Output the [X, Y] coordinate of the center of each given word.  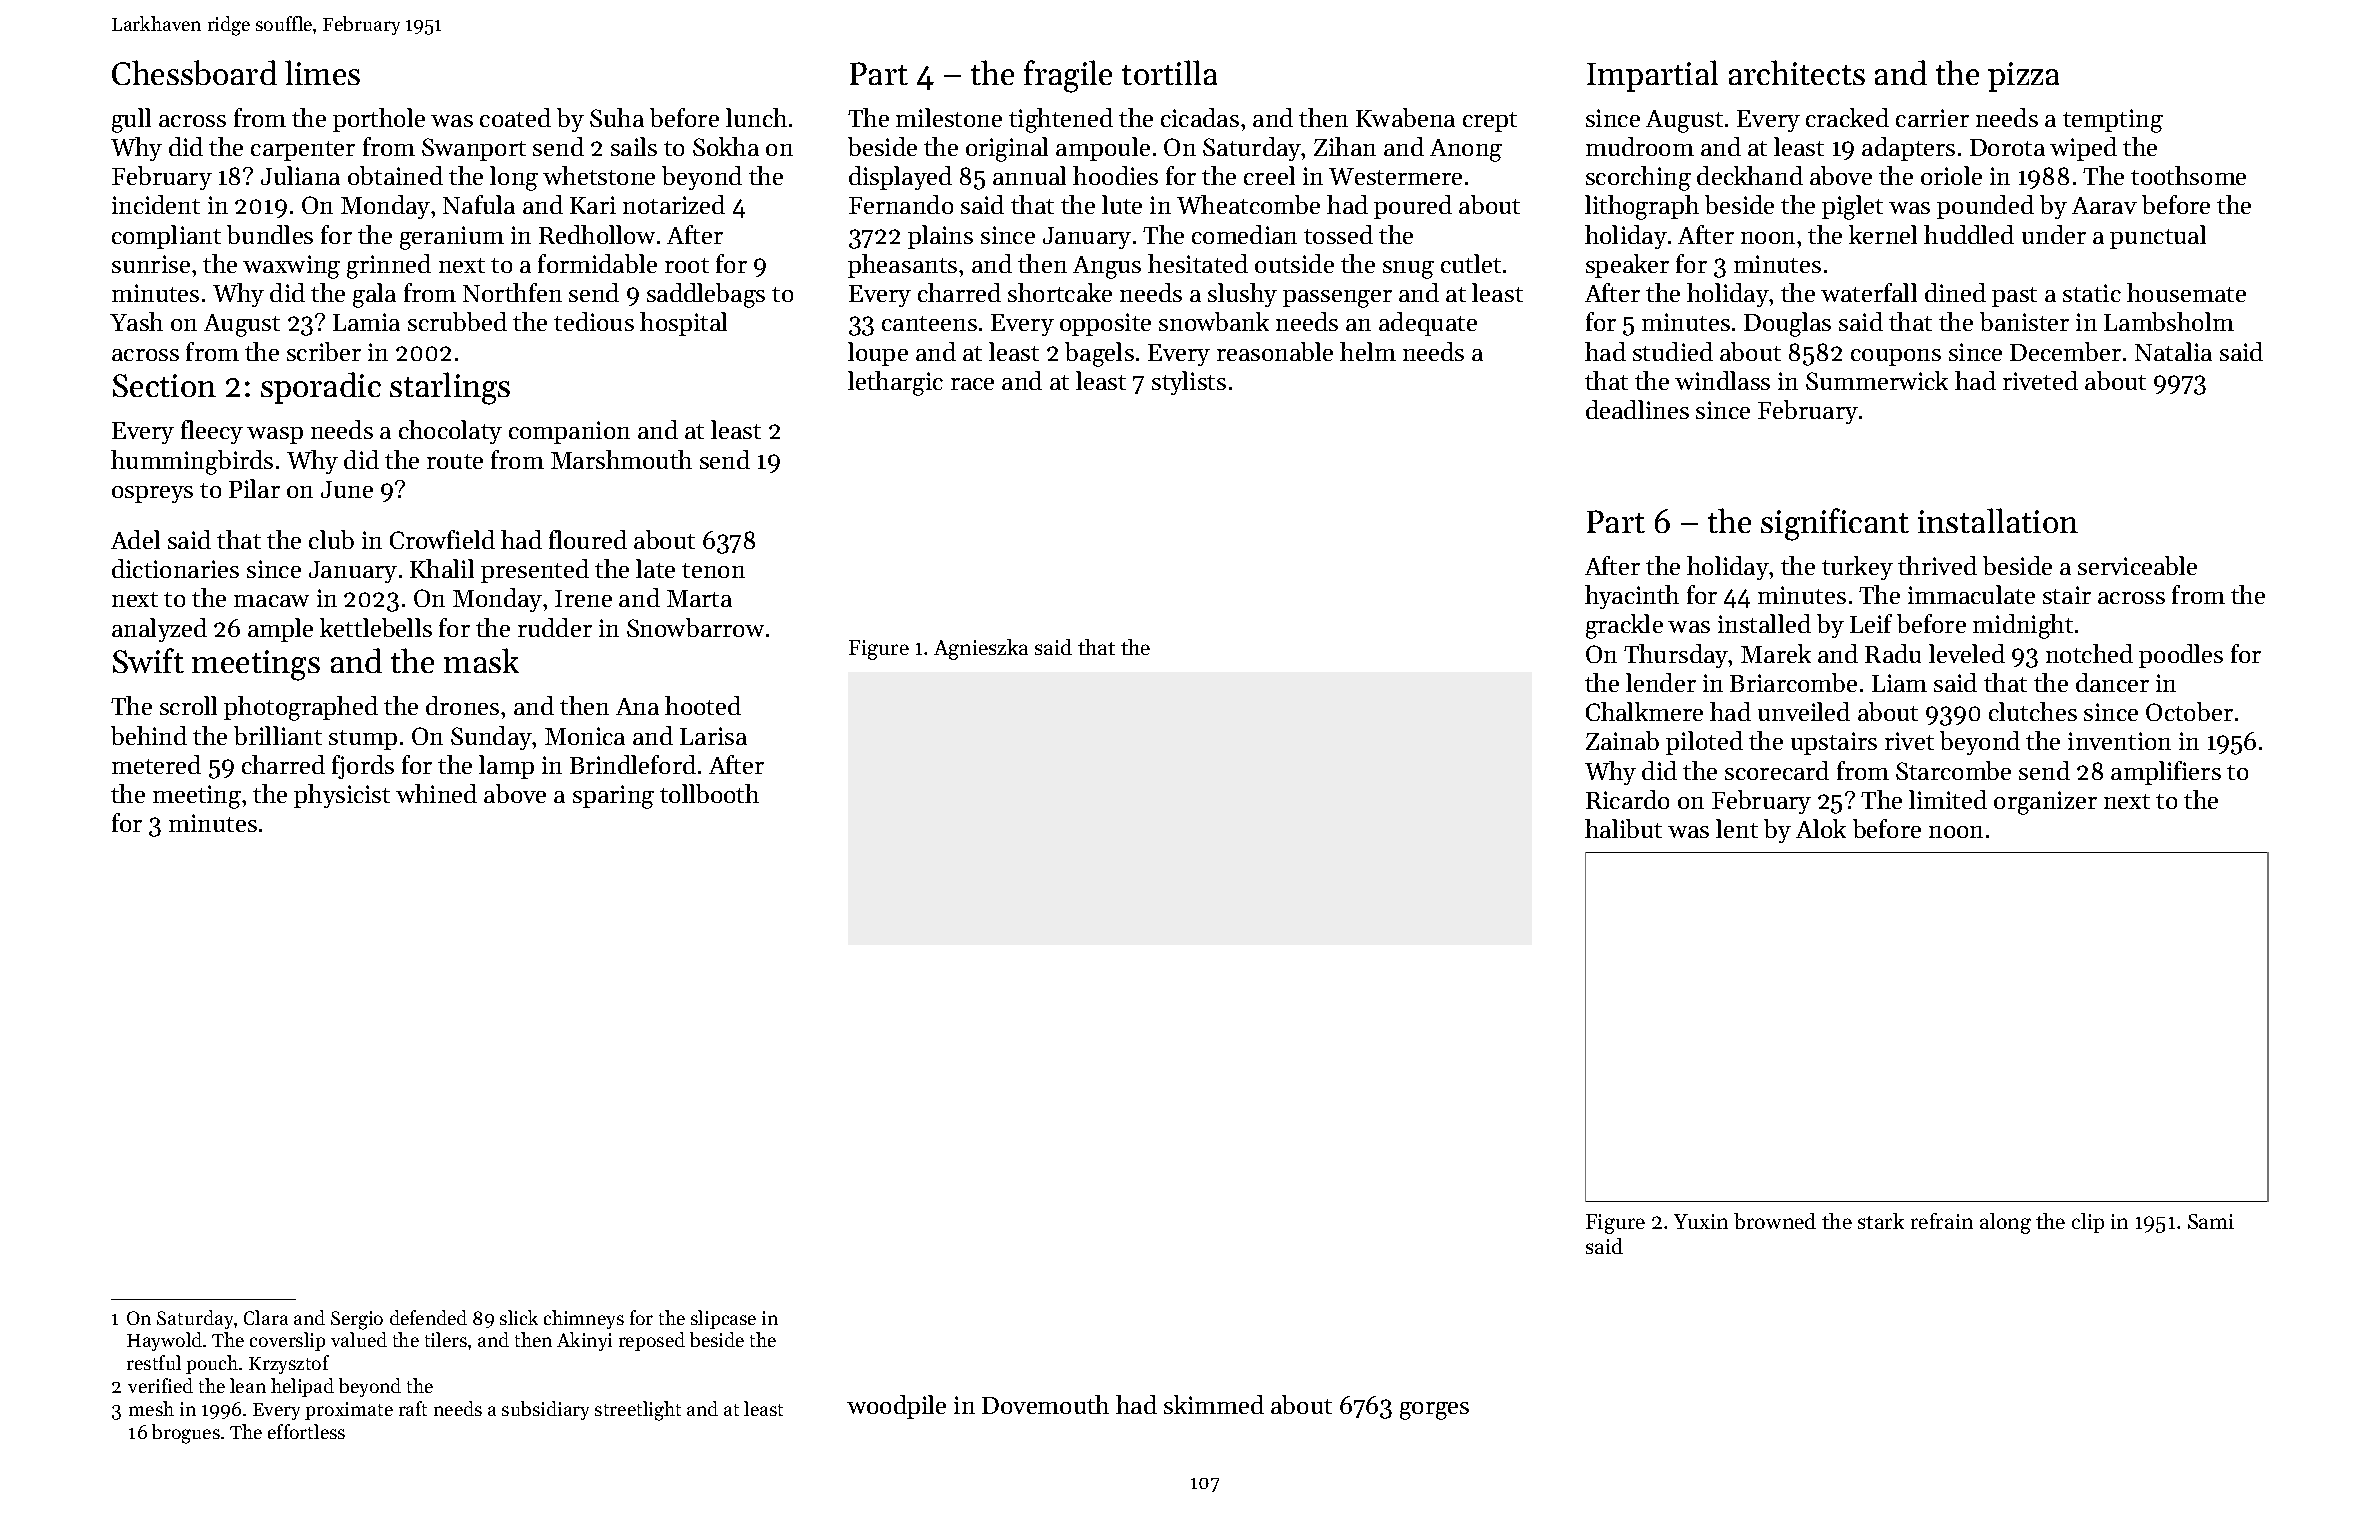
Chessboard [194, 72]
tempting [2113, 121]
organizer [2045, 803]
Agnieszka [981, 649]
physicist [342, 796]
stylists [1189, 383]
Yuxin [1701, 1221]
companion [569, 432]
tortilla [1169, 72]
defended [428, 1317]
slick [519, 1317]
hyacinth [1632, 597]
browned [1775, 1221]
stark [1881, 1221]
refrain [1942, 1221]
